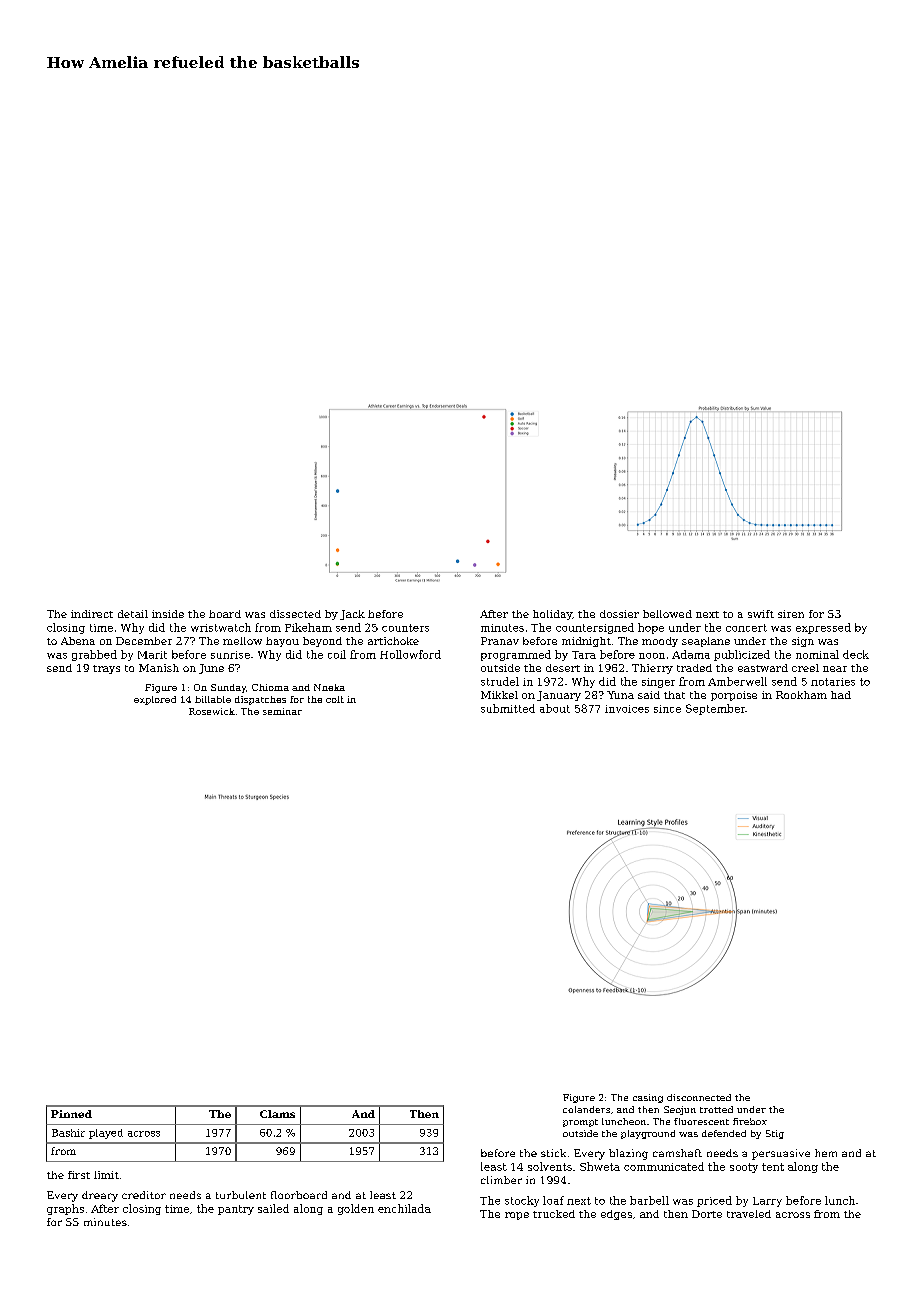  What do you see at coordinates (841, 695) in the page?
I see `had` at bounding box center [841, 695].
